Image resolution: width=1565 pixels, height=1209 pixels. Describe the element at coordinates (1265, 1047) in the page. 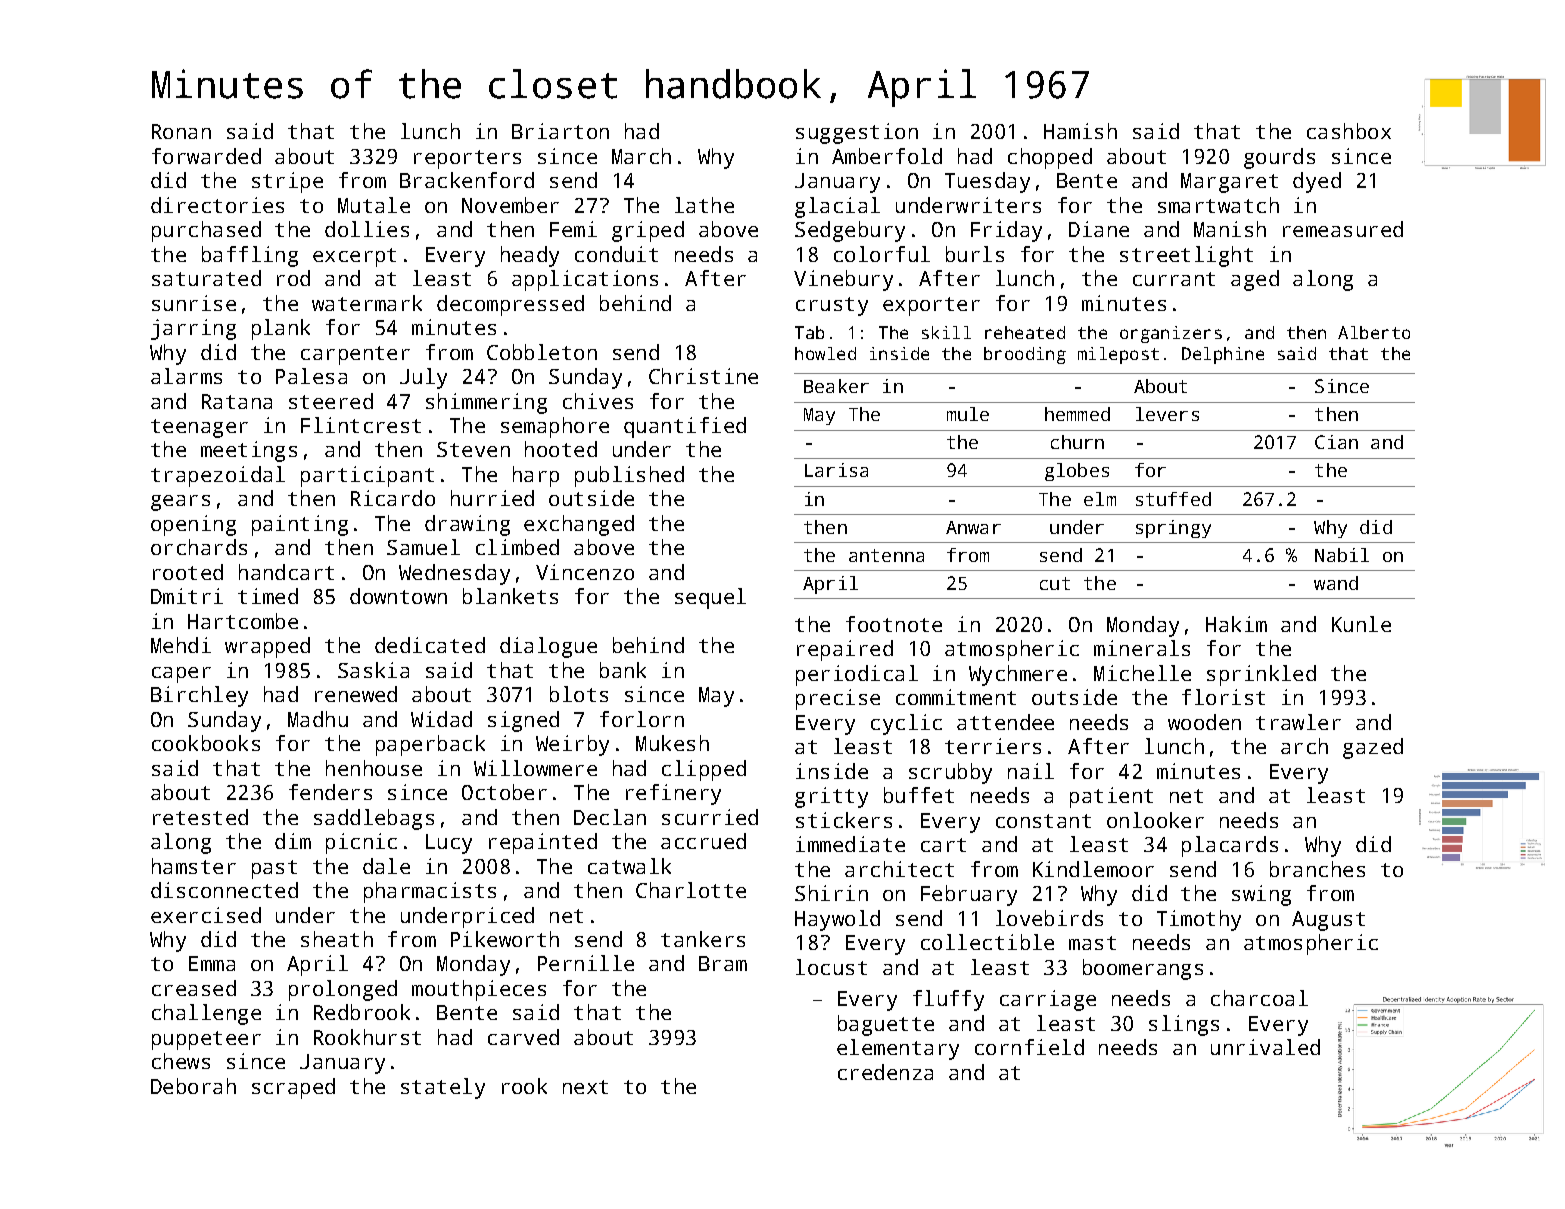

I see `unrivaled` at that location.
